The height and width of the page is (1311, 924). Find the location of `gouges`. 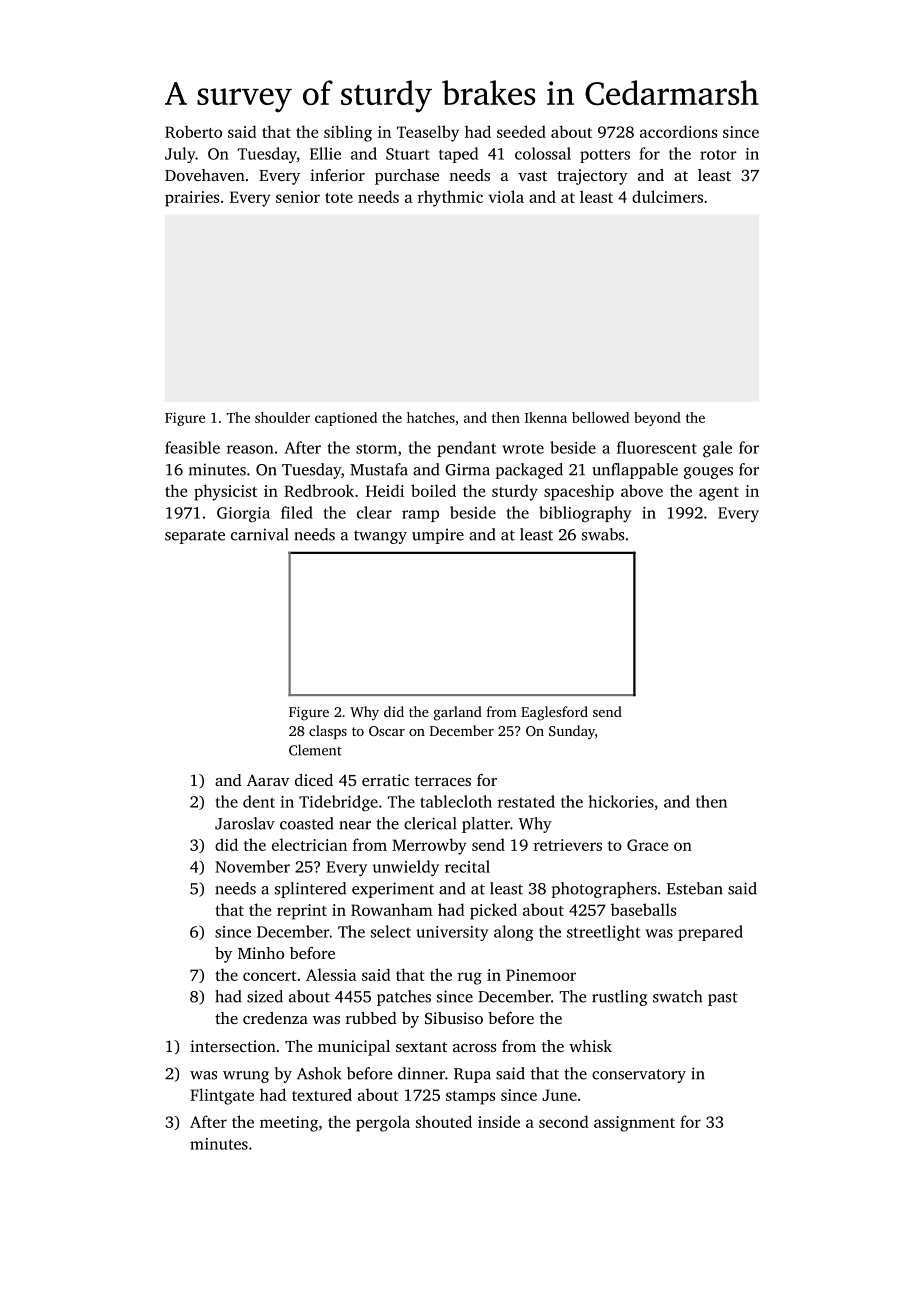

gouges is located at coordinates (708, 473).
